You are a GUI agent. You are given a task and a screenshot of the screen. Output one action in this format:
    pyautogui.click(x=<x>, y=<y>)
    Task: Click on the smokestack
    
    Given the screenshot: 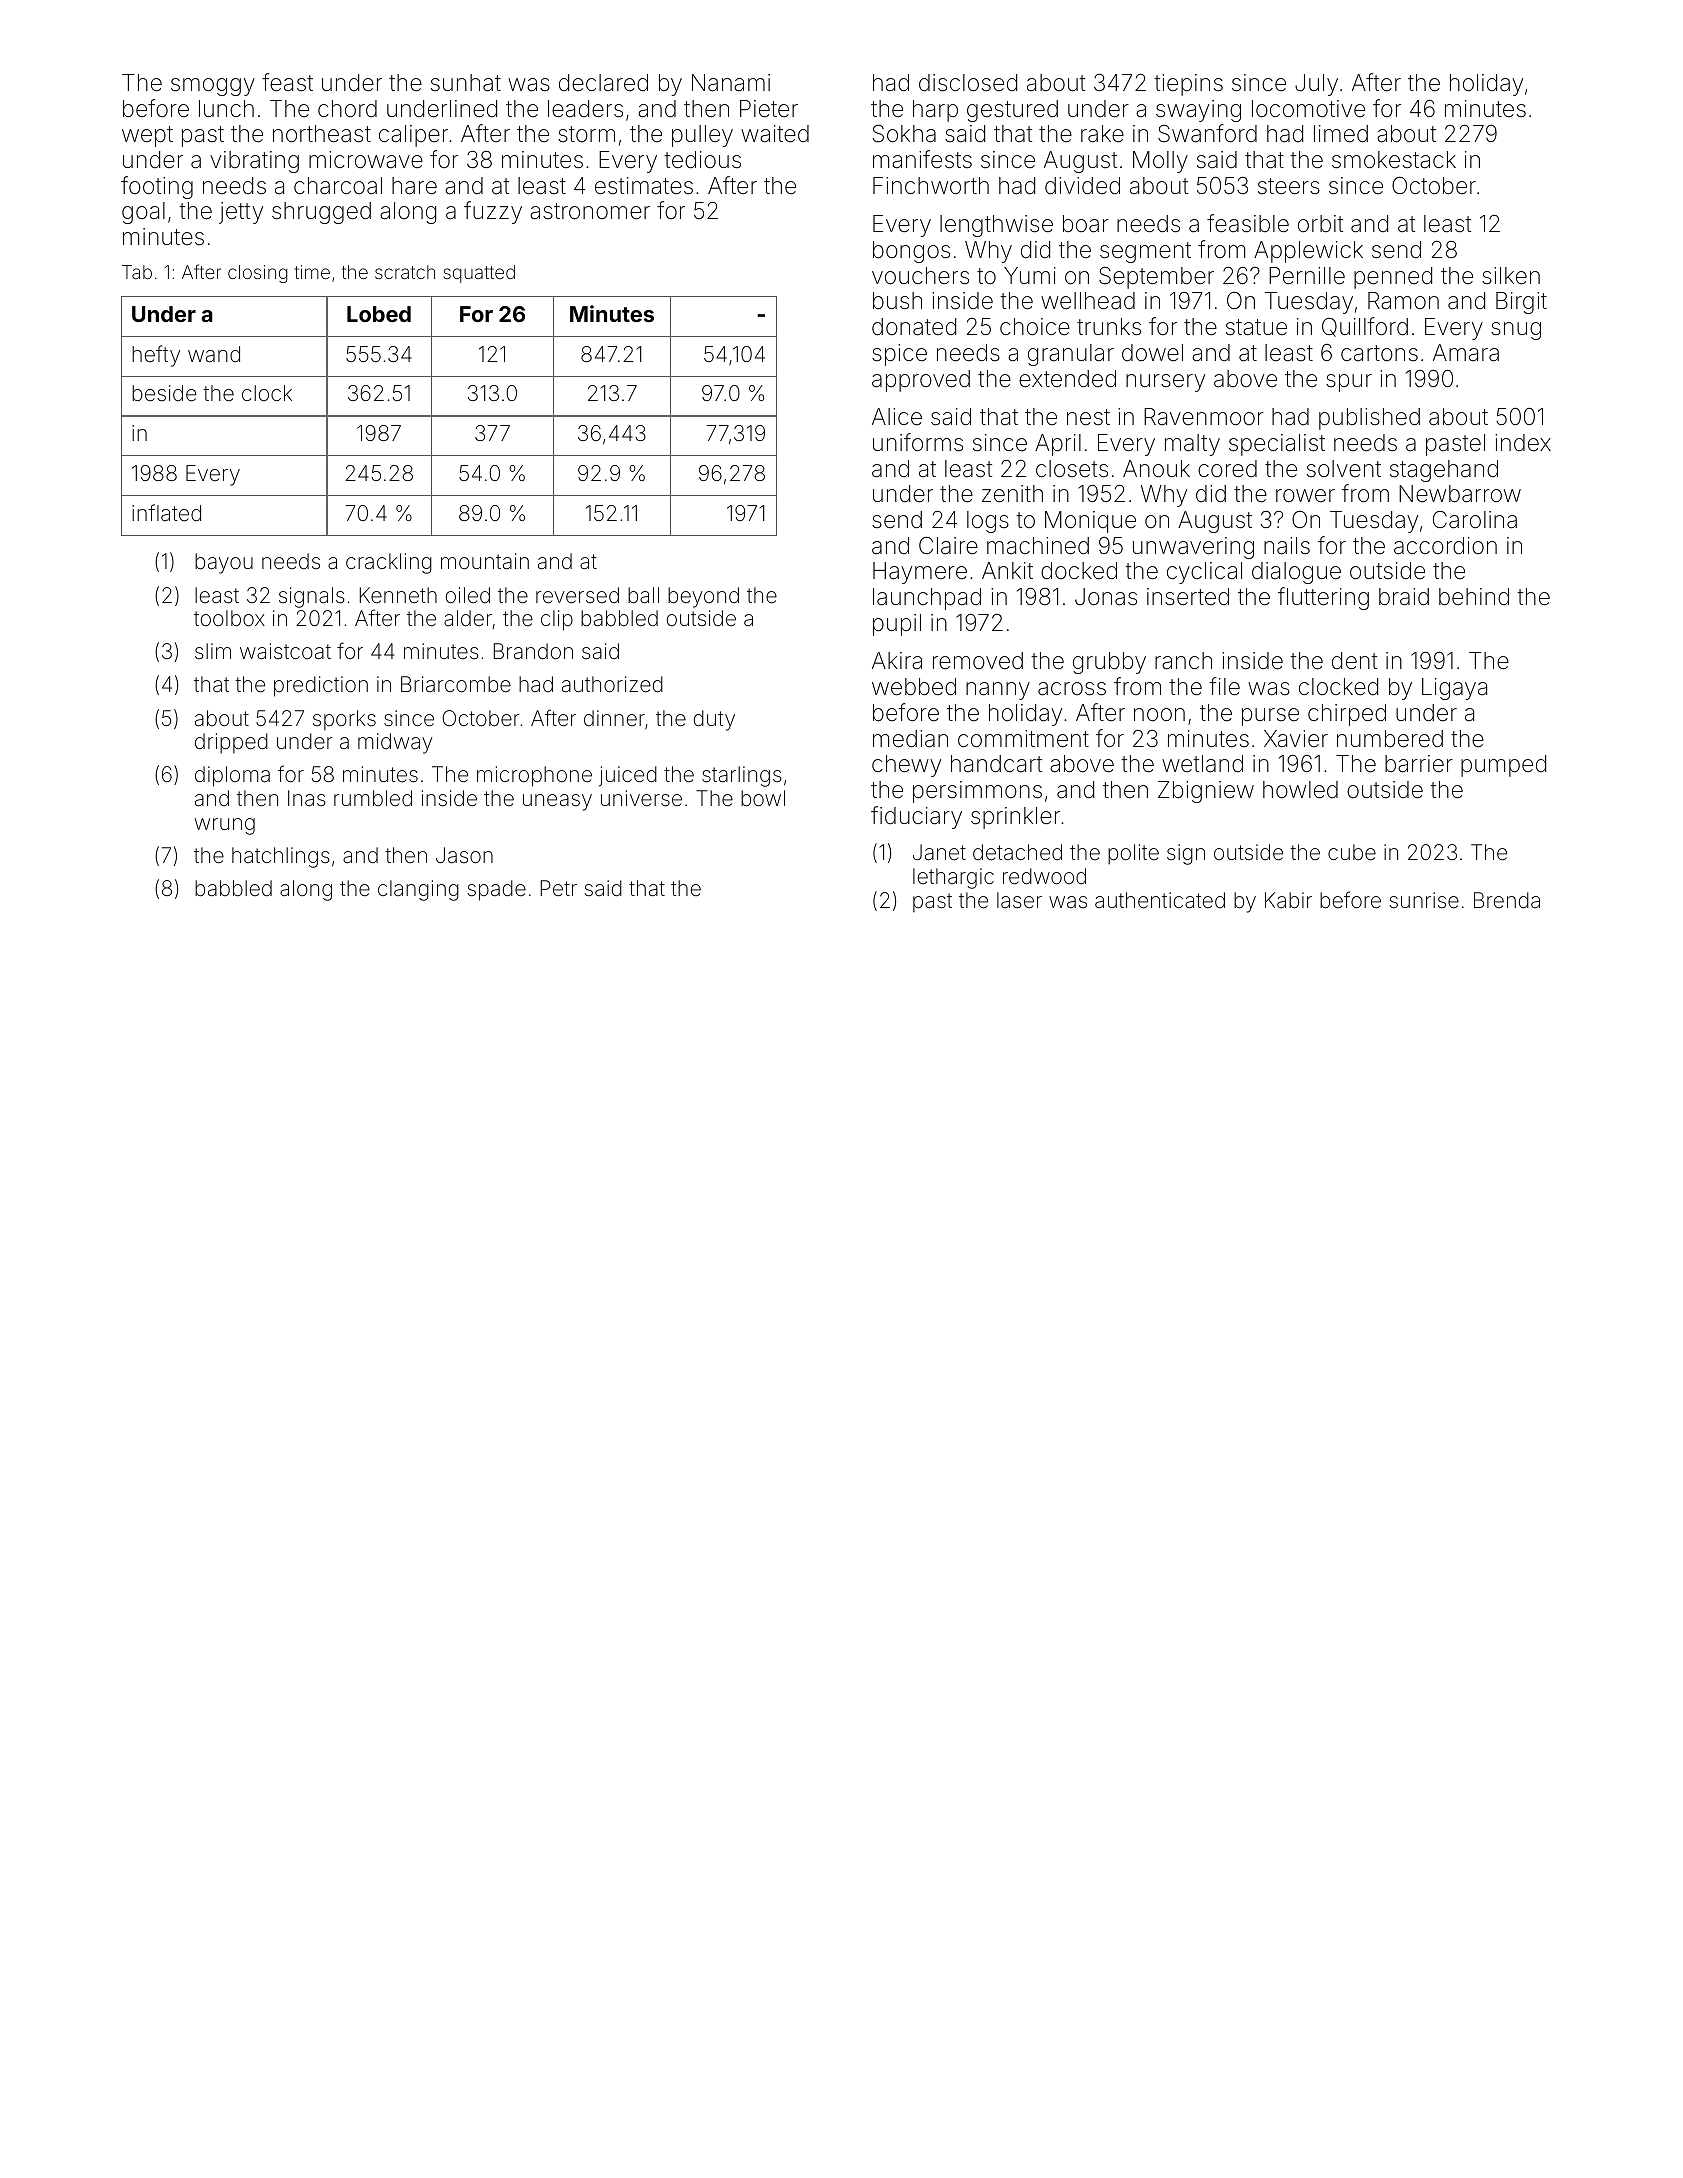 What is the action you would take?
    pyautogui.click(x=1394, y=160)
